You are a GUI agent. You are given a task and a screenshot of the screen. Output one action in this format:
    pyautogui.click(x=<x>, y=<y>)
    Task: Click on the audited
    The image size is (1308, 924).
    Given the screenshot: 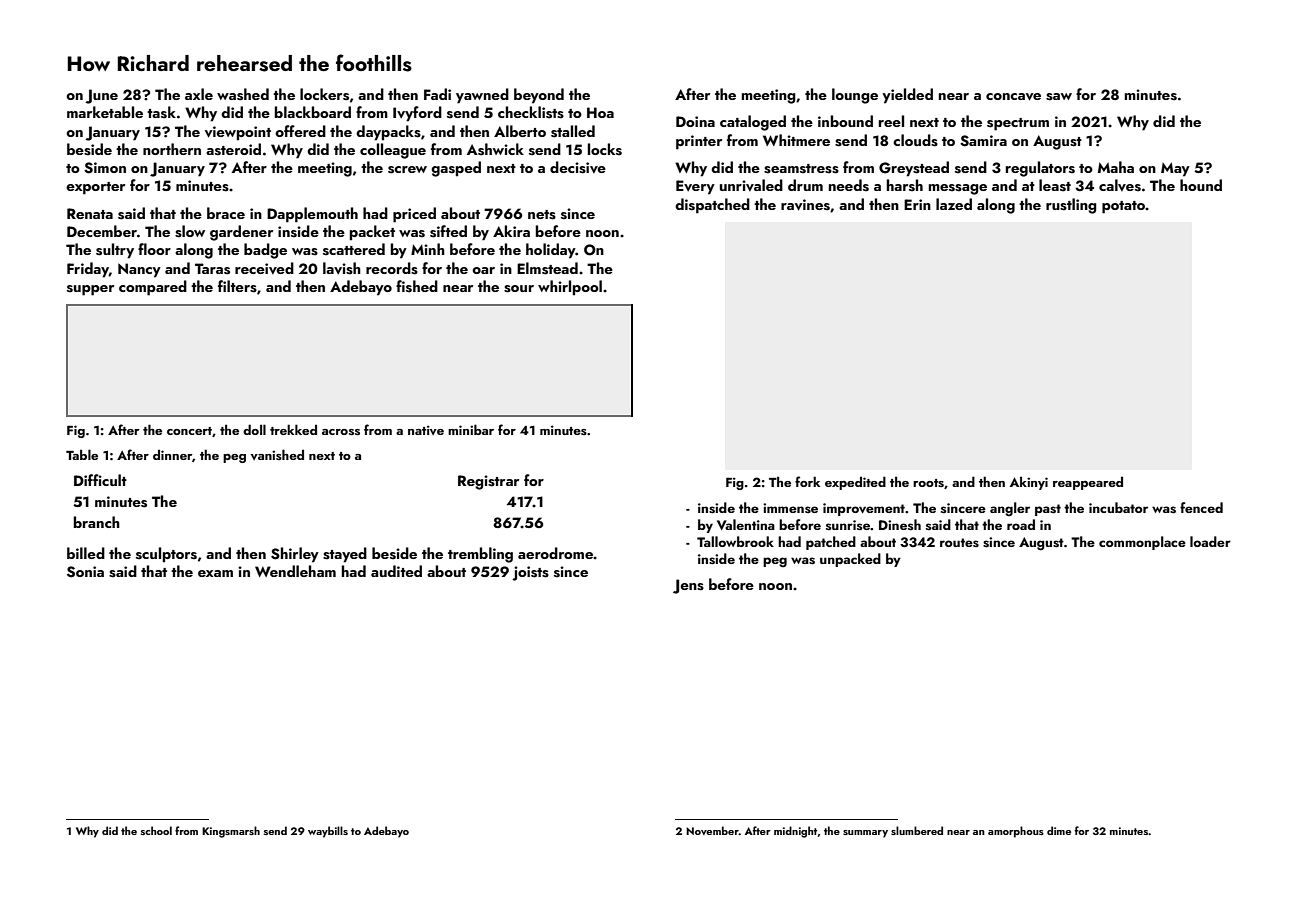 What is the action you would take?
    pyautogui.click(x=396, y=571)
